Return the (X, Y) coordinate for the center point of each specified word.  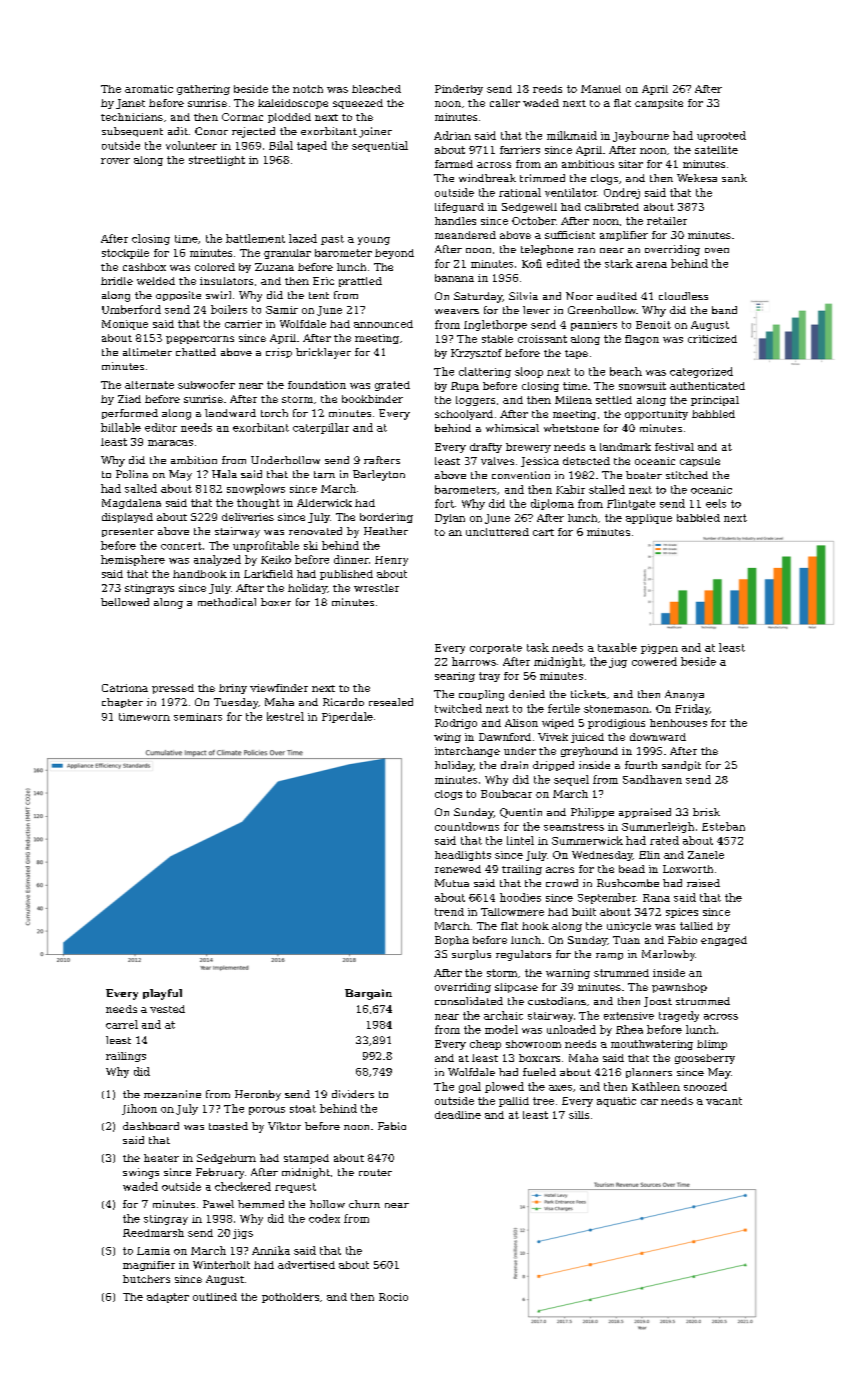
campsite (659, 104)
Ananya (684, 695)
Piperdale (347, 717)
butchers (146, 1279)
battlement (255, 238)
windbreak (487, 178)
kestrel (285, 716)
